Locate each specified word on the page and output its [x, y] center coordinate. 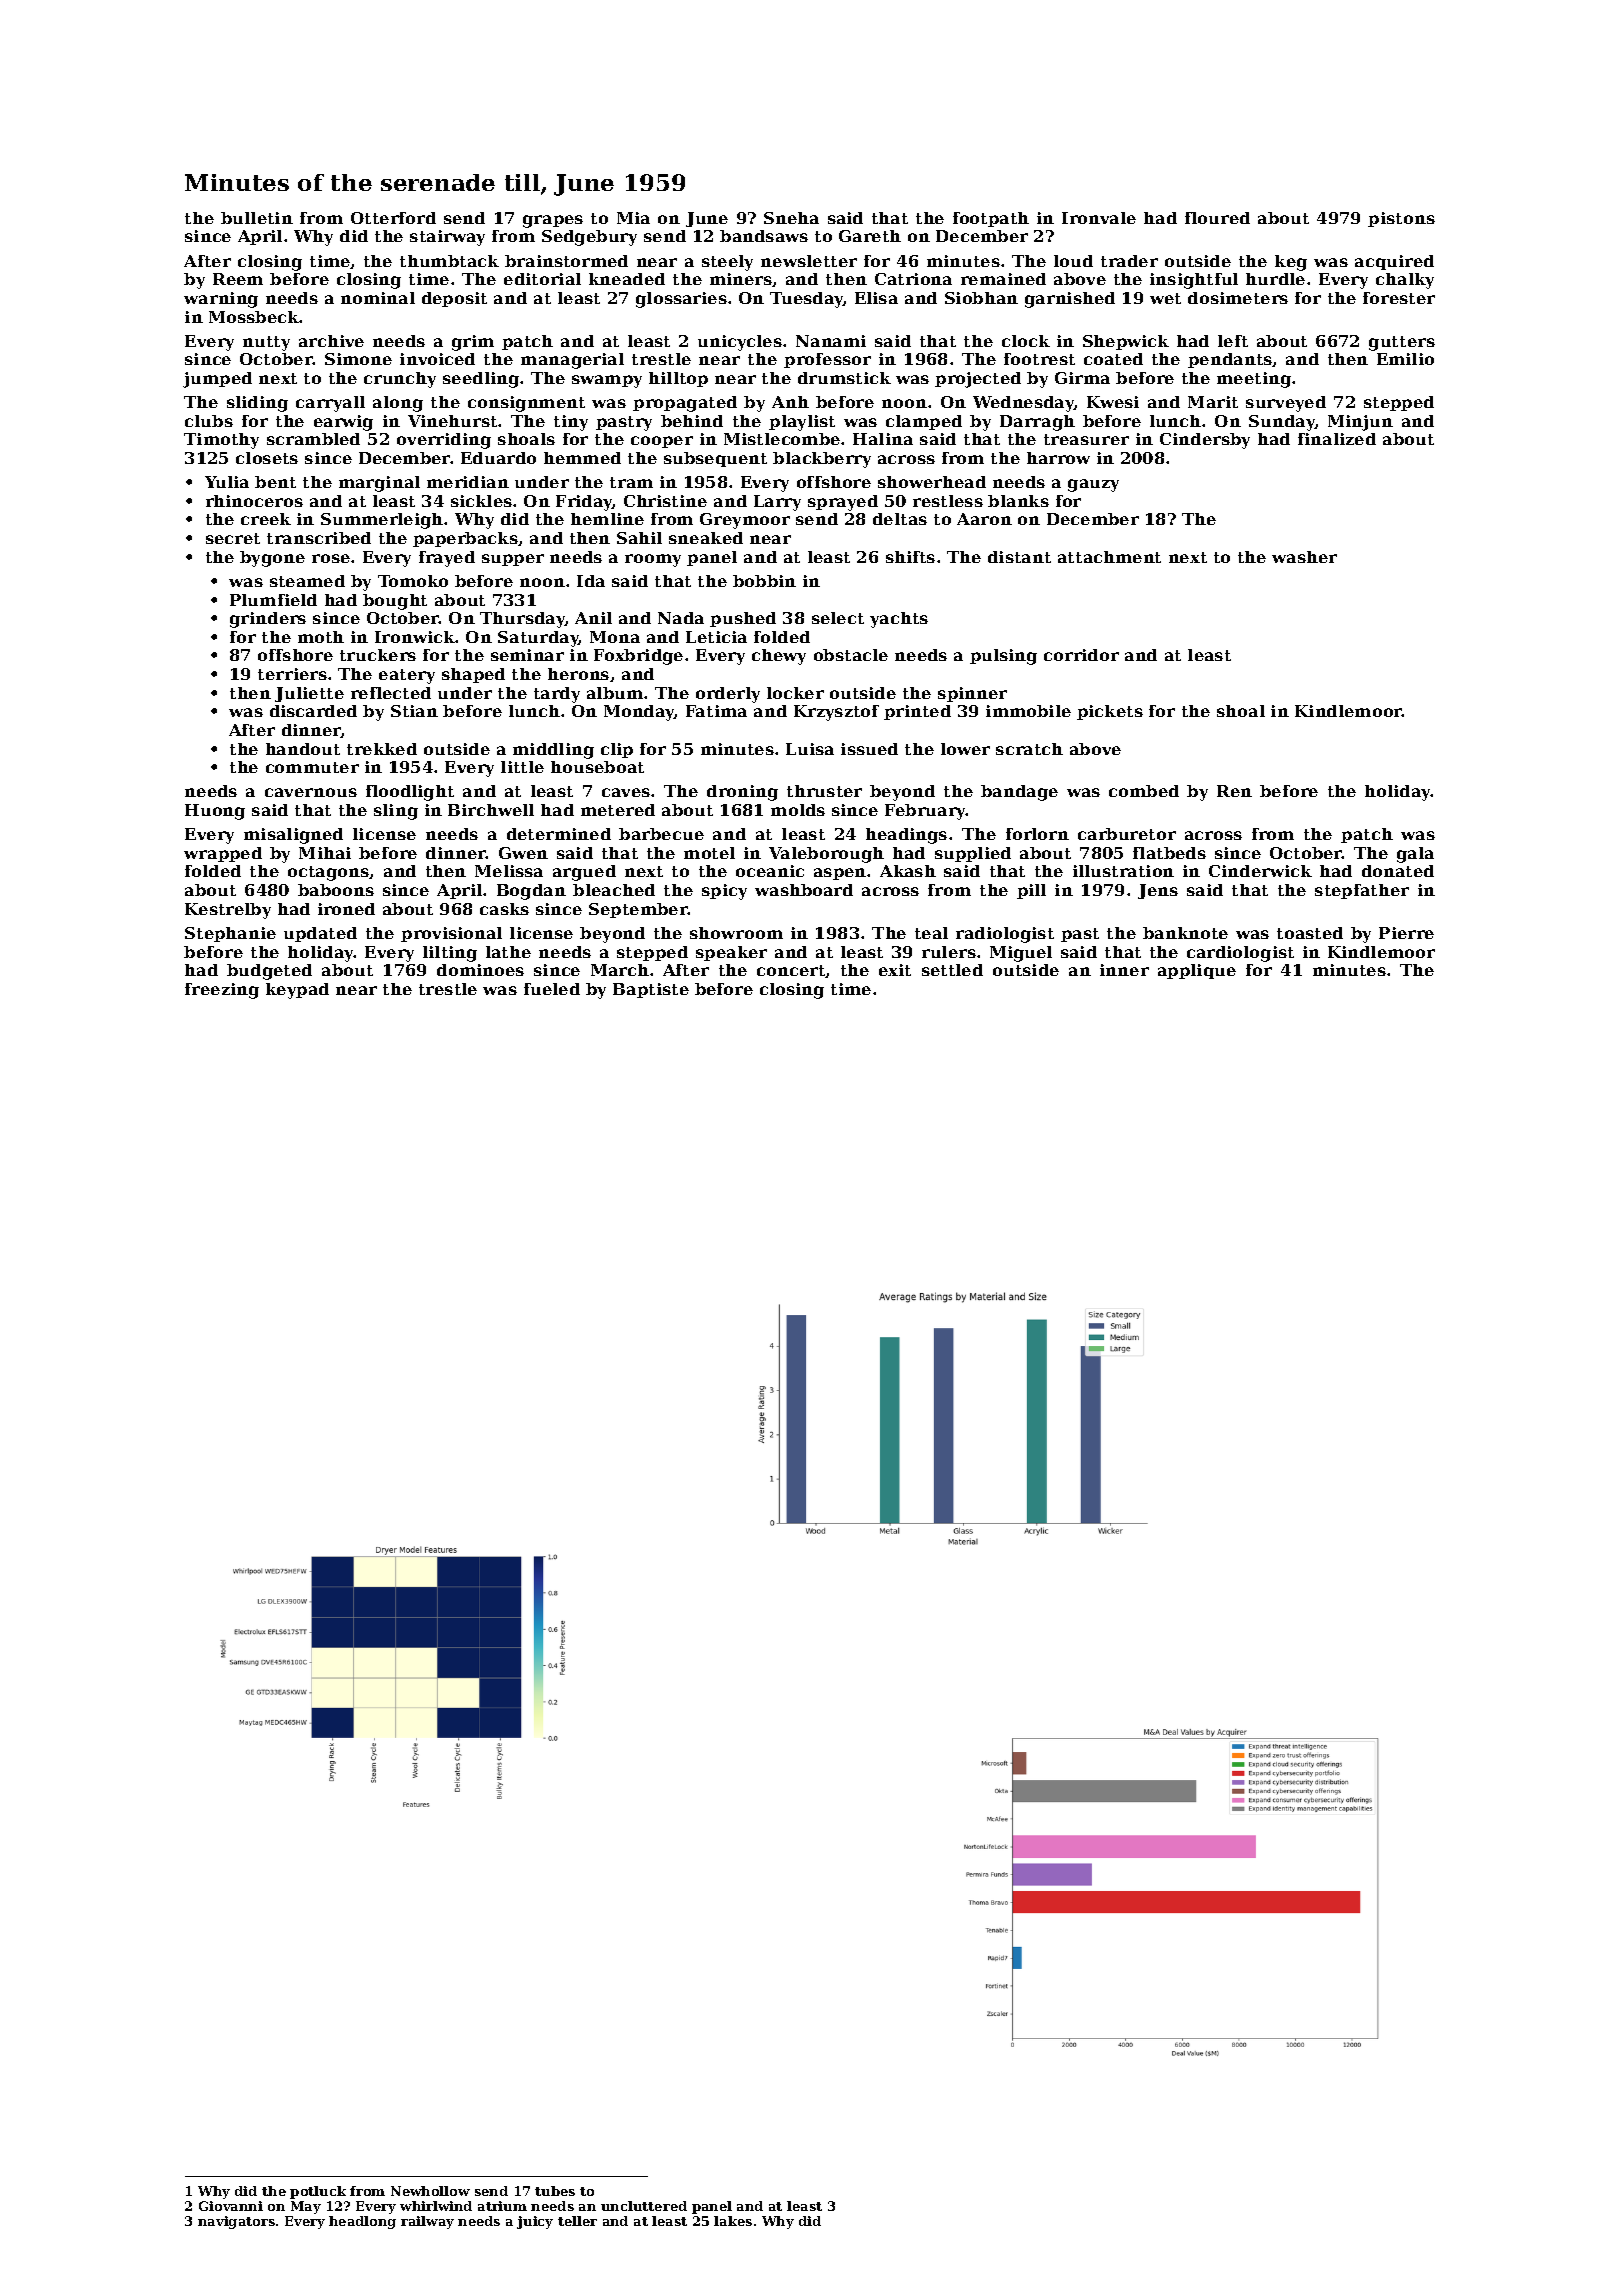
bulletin [257, 218]
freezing [222, 991]
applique [1197, 971]
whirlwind [436, 2206]
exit [895, 970]
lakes [733, 2221]
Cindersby [1205, 441]
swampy [607, 381]
